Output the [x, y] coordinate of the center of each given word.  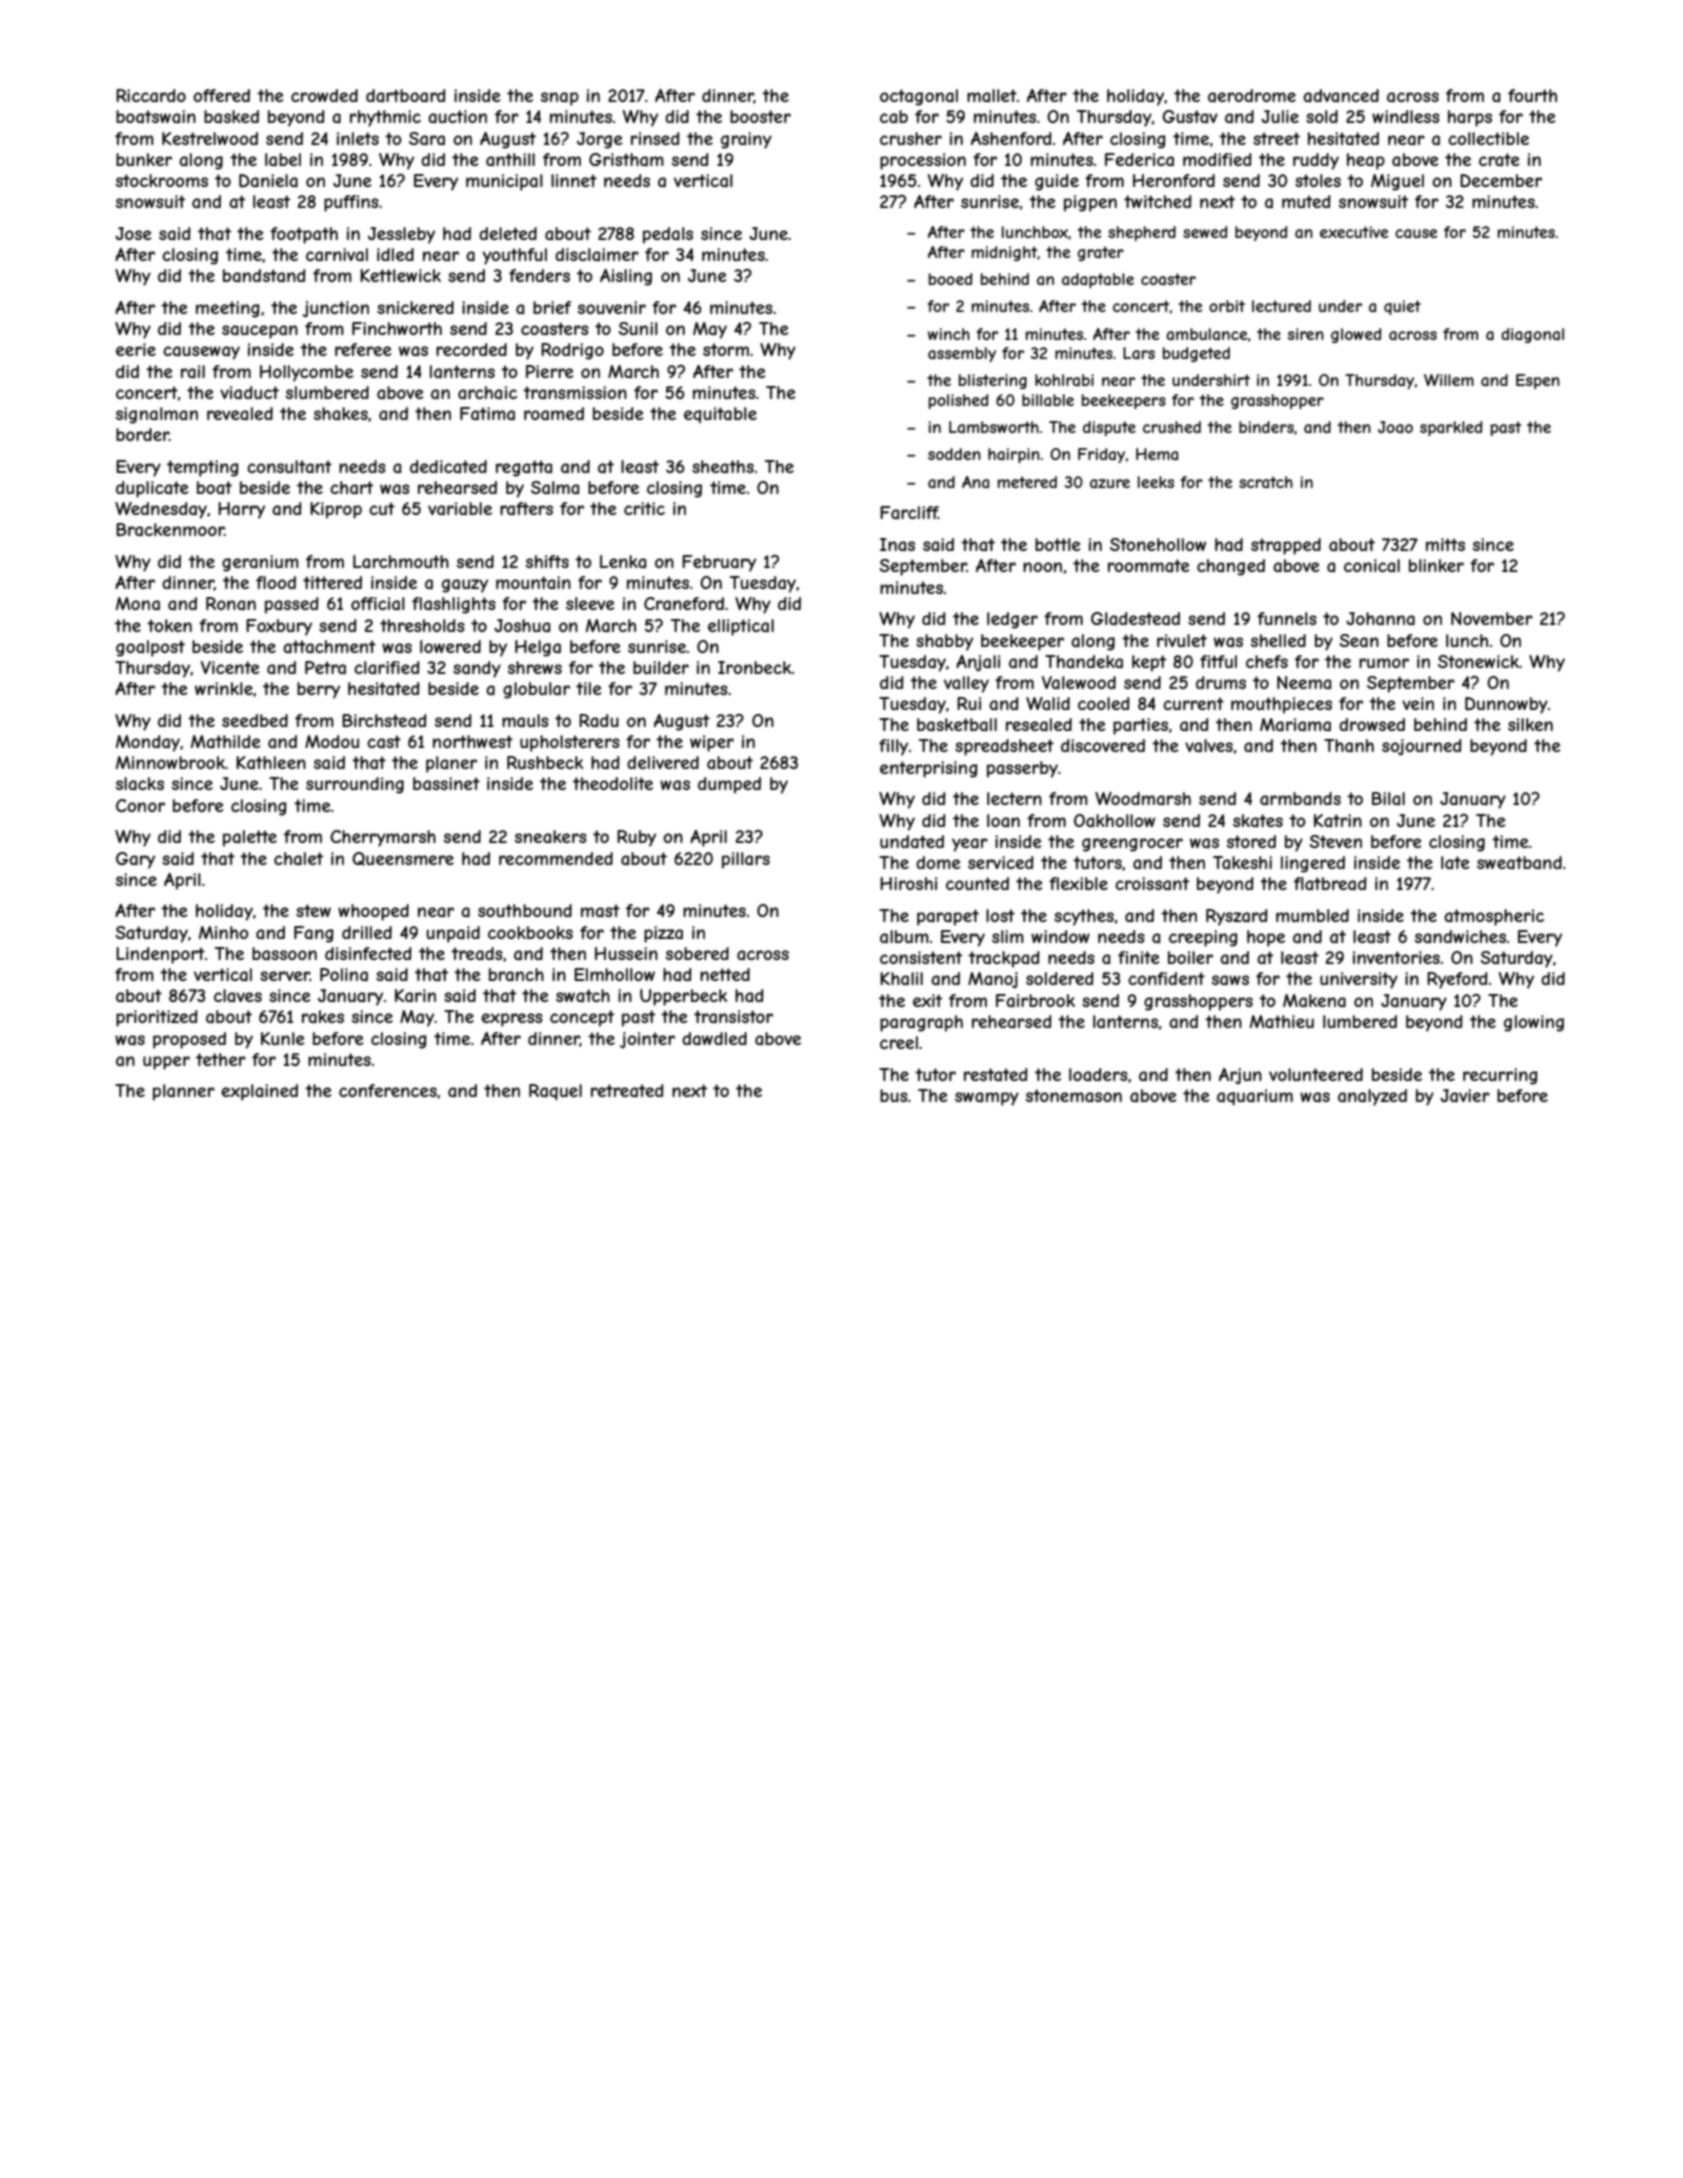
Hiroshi [908, 883]
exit [927, 1000]
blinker [1436, 565]
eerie [136, 349]
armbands [1300, 798]
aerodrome [1252, 95]
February [719, 563]
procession [923, 161]
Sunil [638, 328]
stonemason [1074, 1095]
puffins [351, 203]
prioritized [157, 1018]
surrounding [355, 785]
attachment [329, 646]
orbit [1227, 306]
